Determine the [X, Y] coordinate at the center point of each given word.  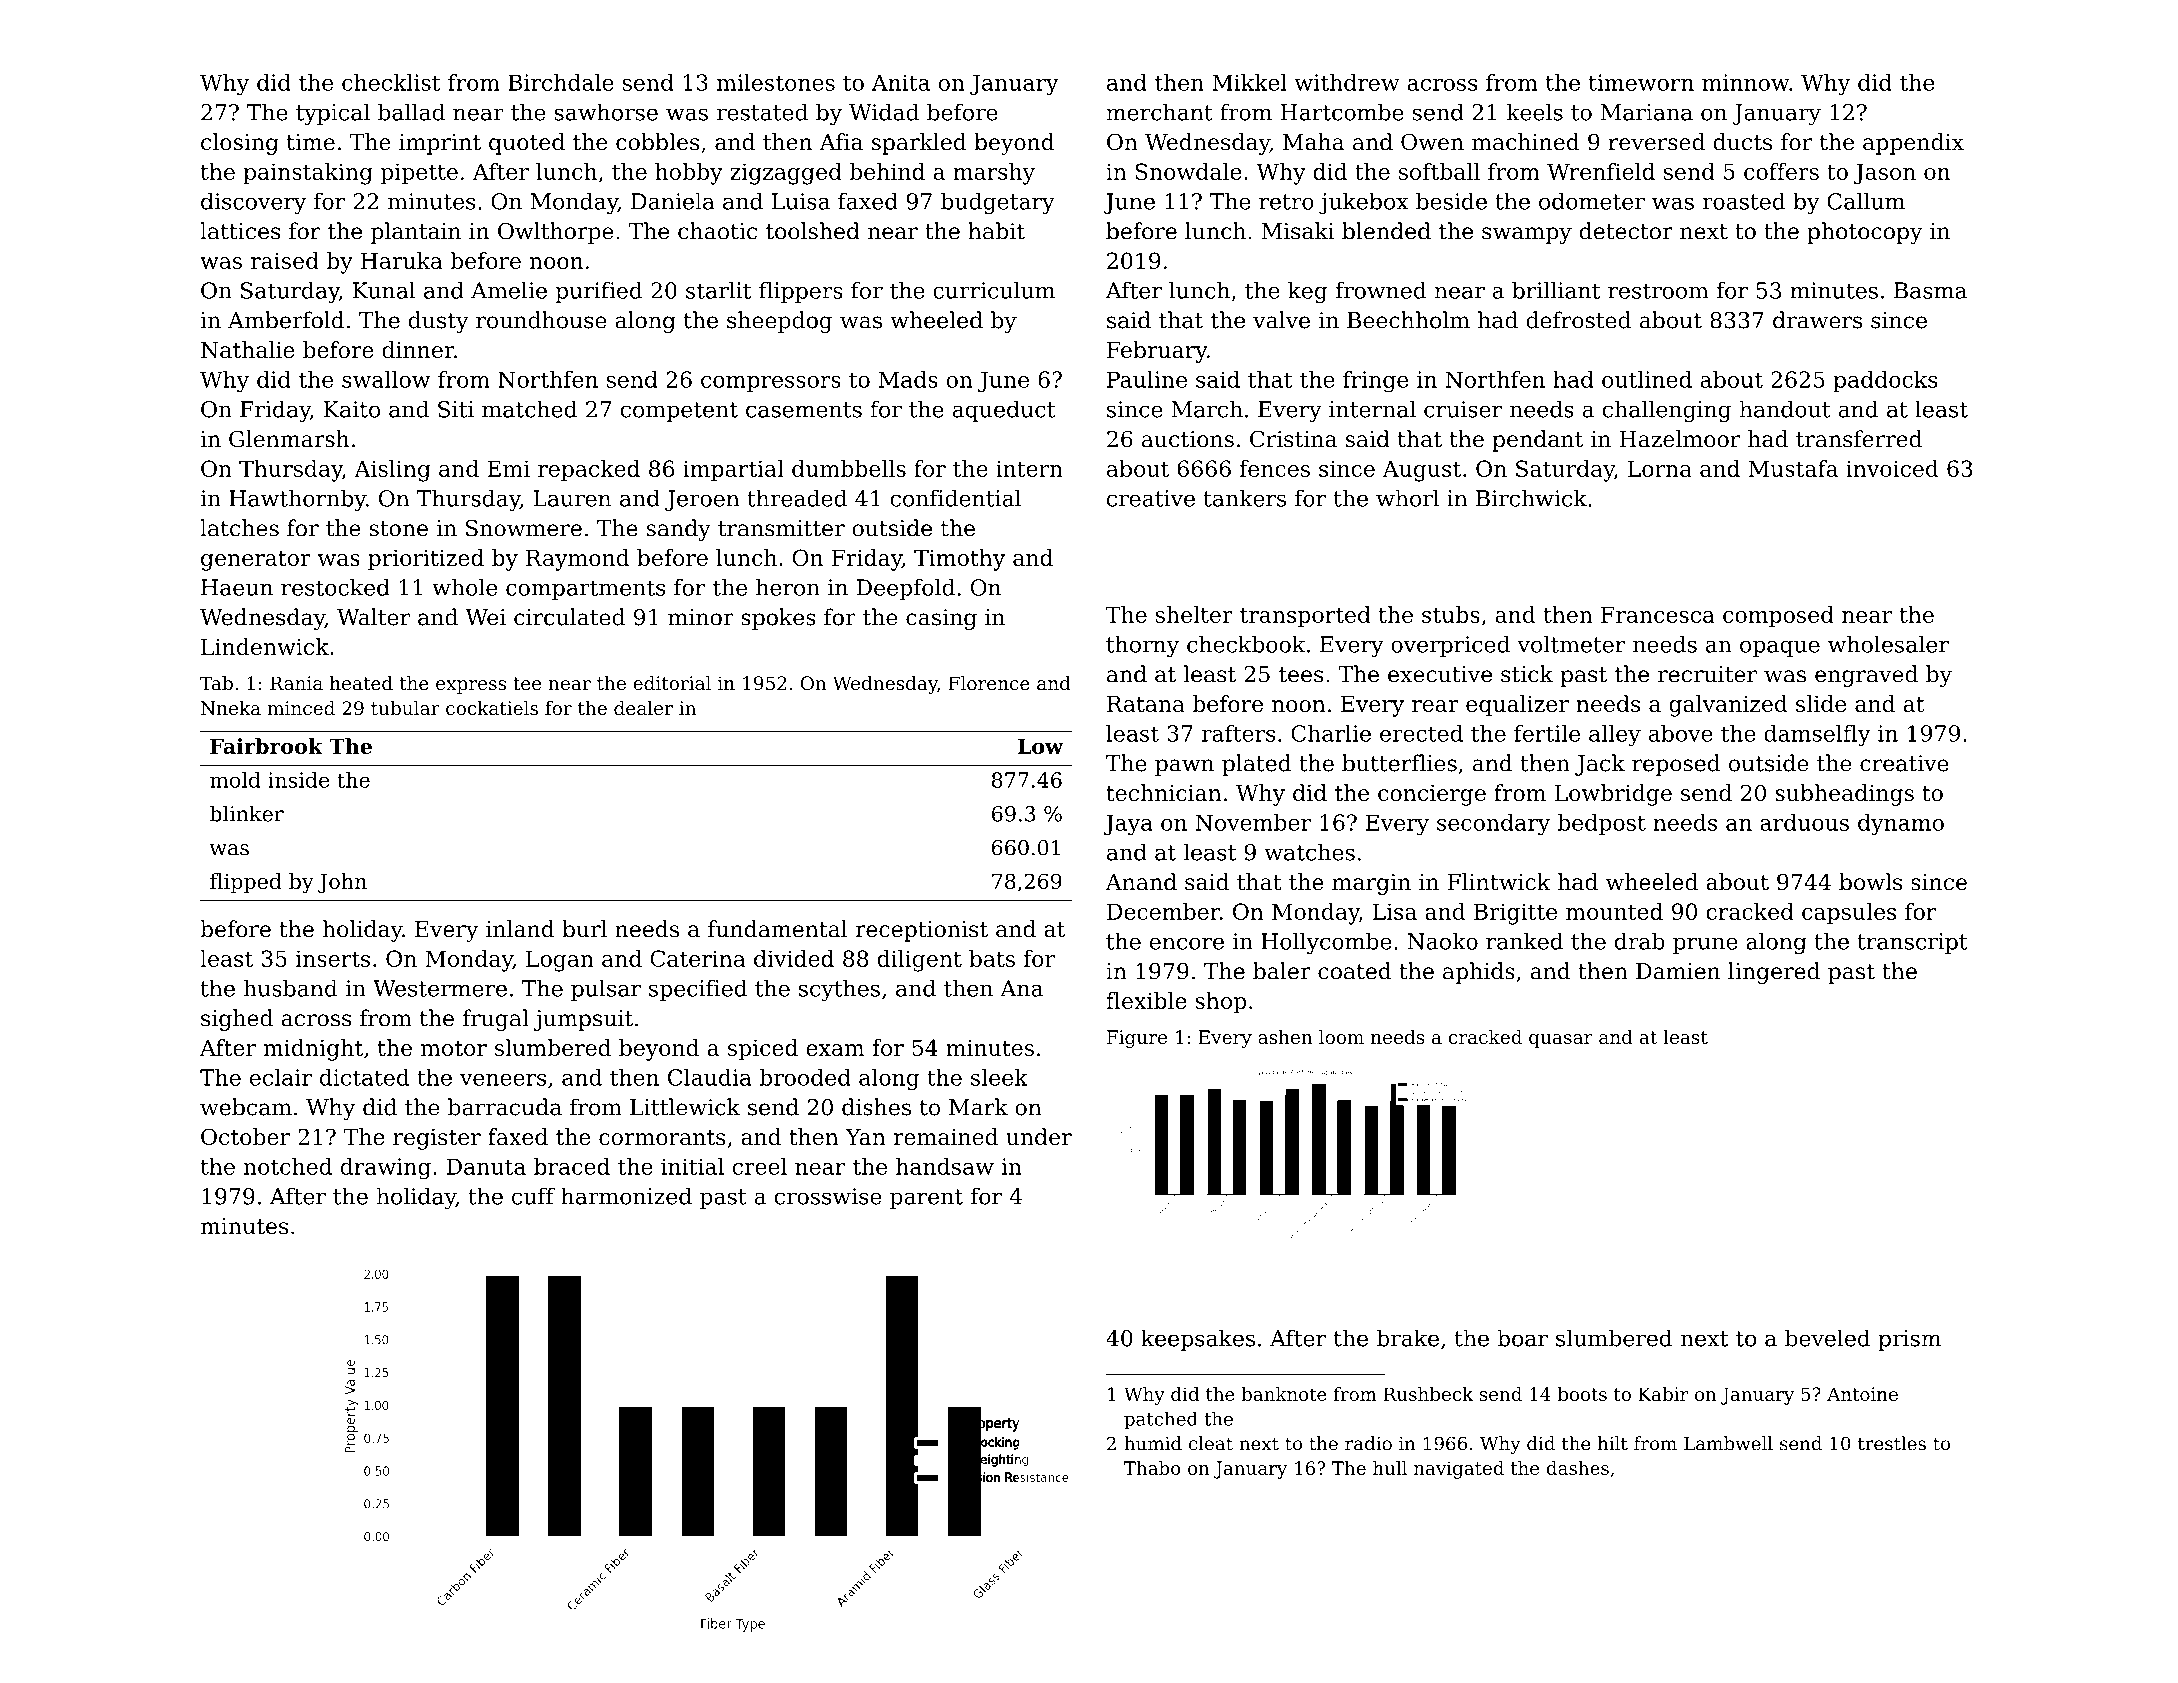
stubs [1451, 614]
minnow [1745, 82]
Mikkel [1249, 82]
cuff [533, 1196]
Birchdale [561, 82]
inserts [333, 958]
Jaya [1128, 825]
